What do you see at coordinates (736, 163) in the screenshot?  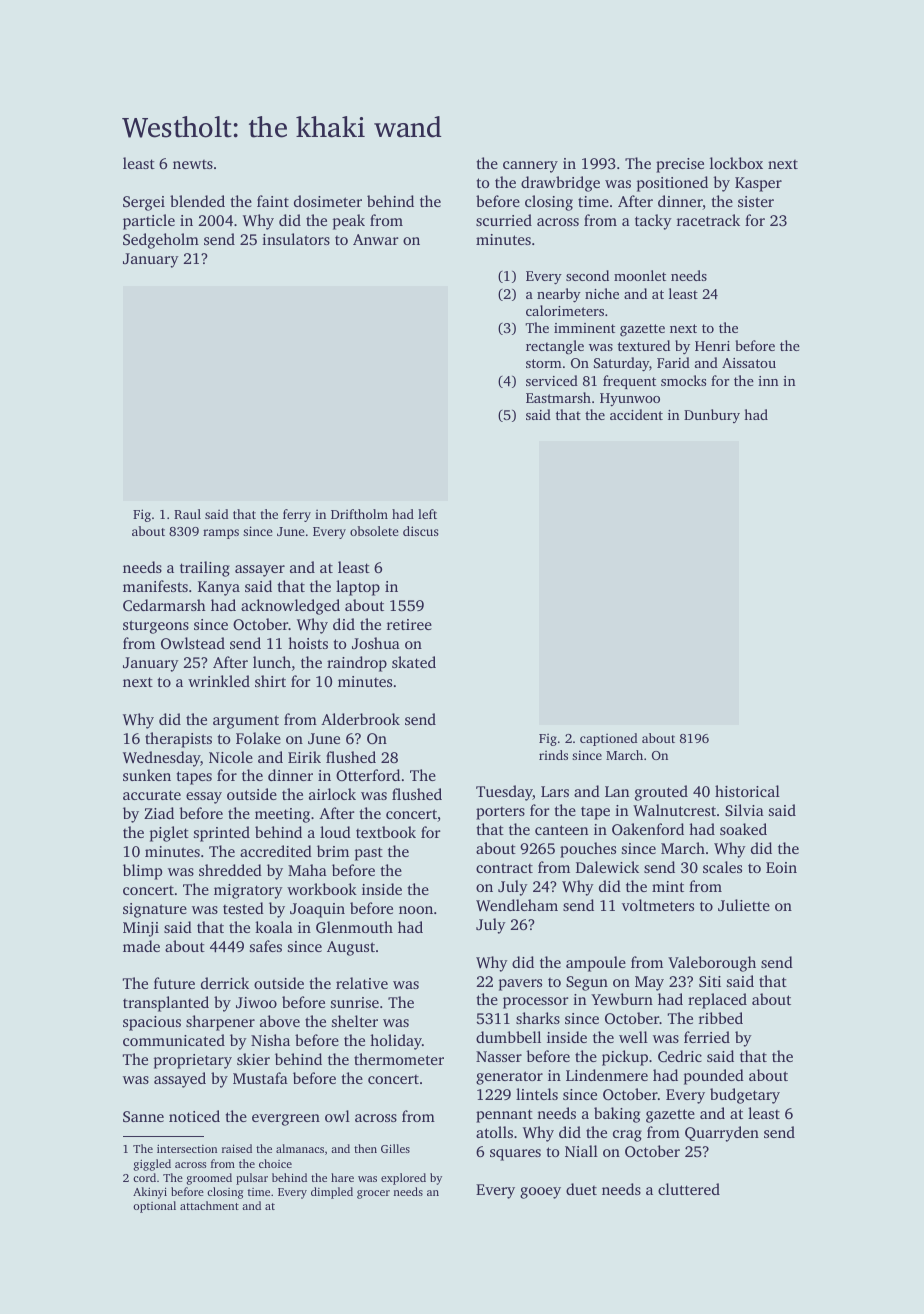 I see `lockbox` at bounding box center [736, 163].
